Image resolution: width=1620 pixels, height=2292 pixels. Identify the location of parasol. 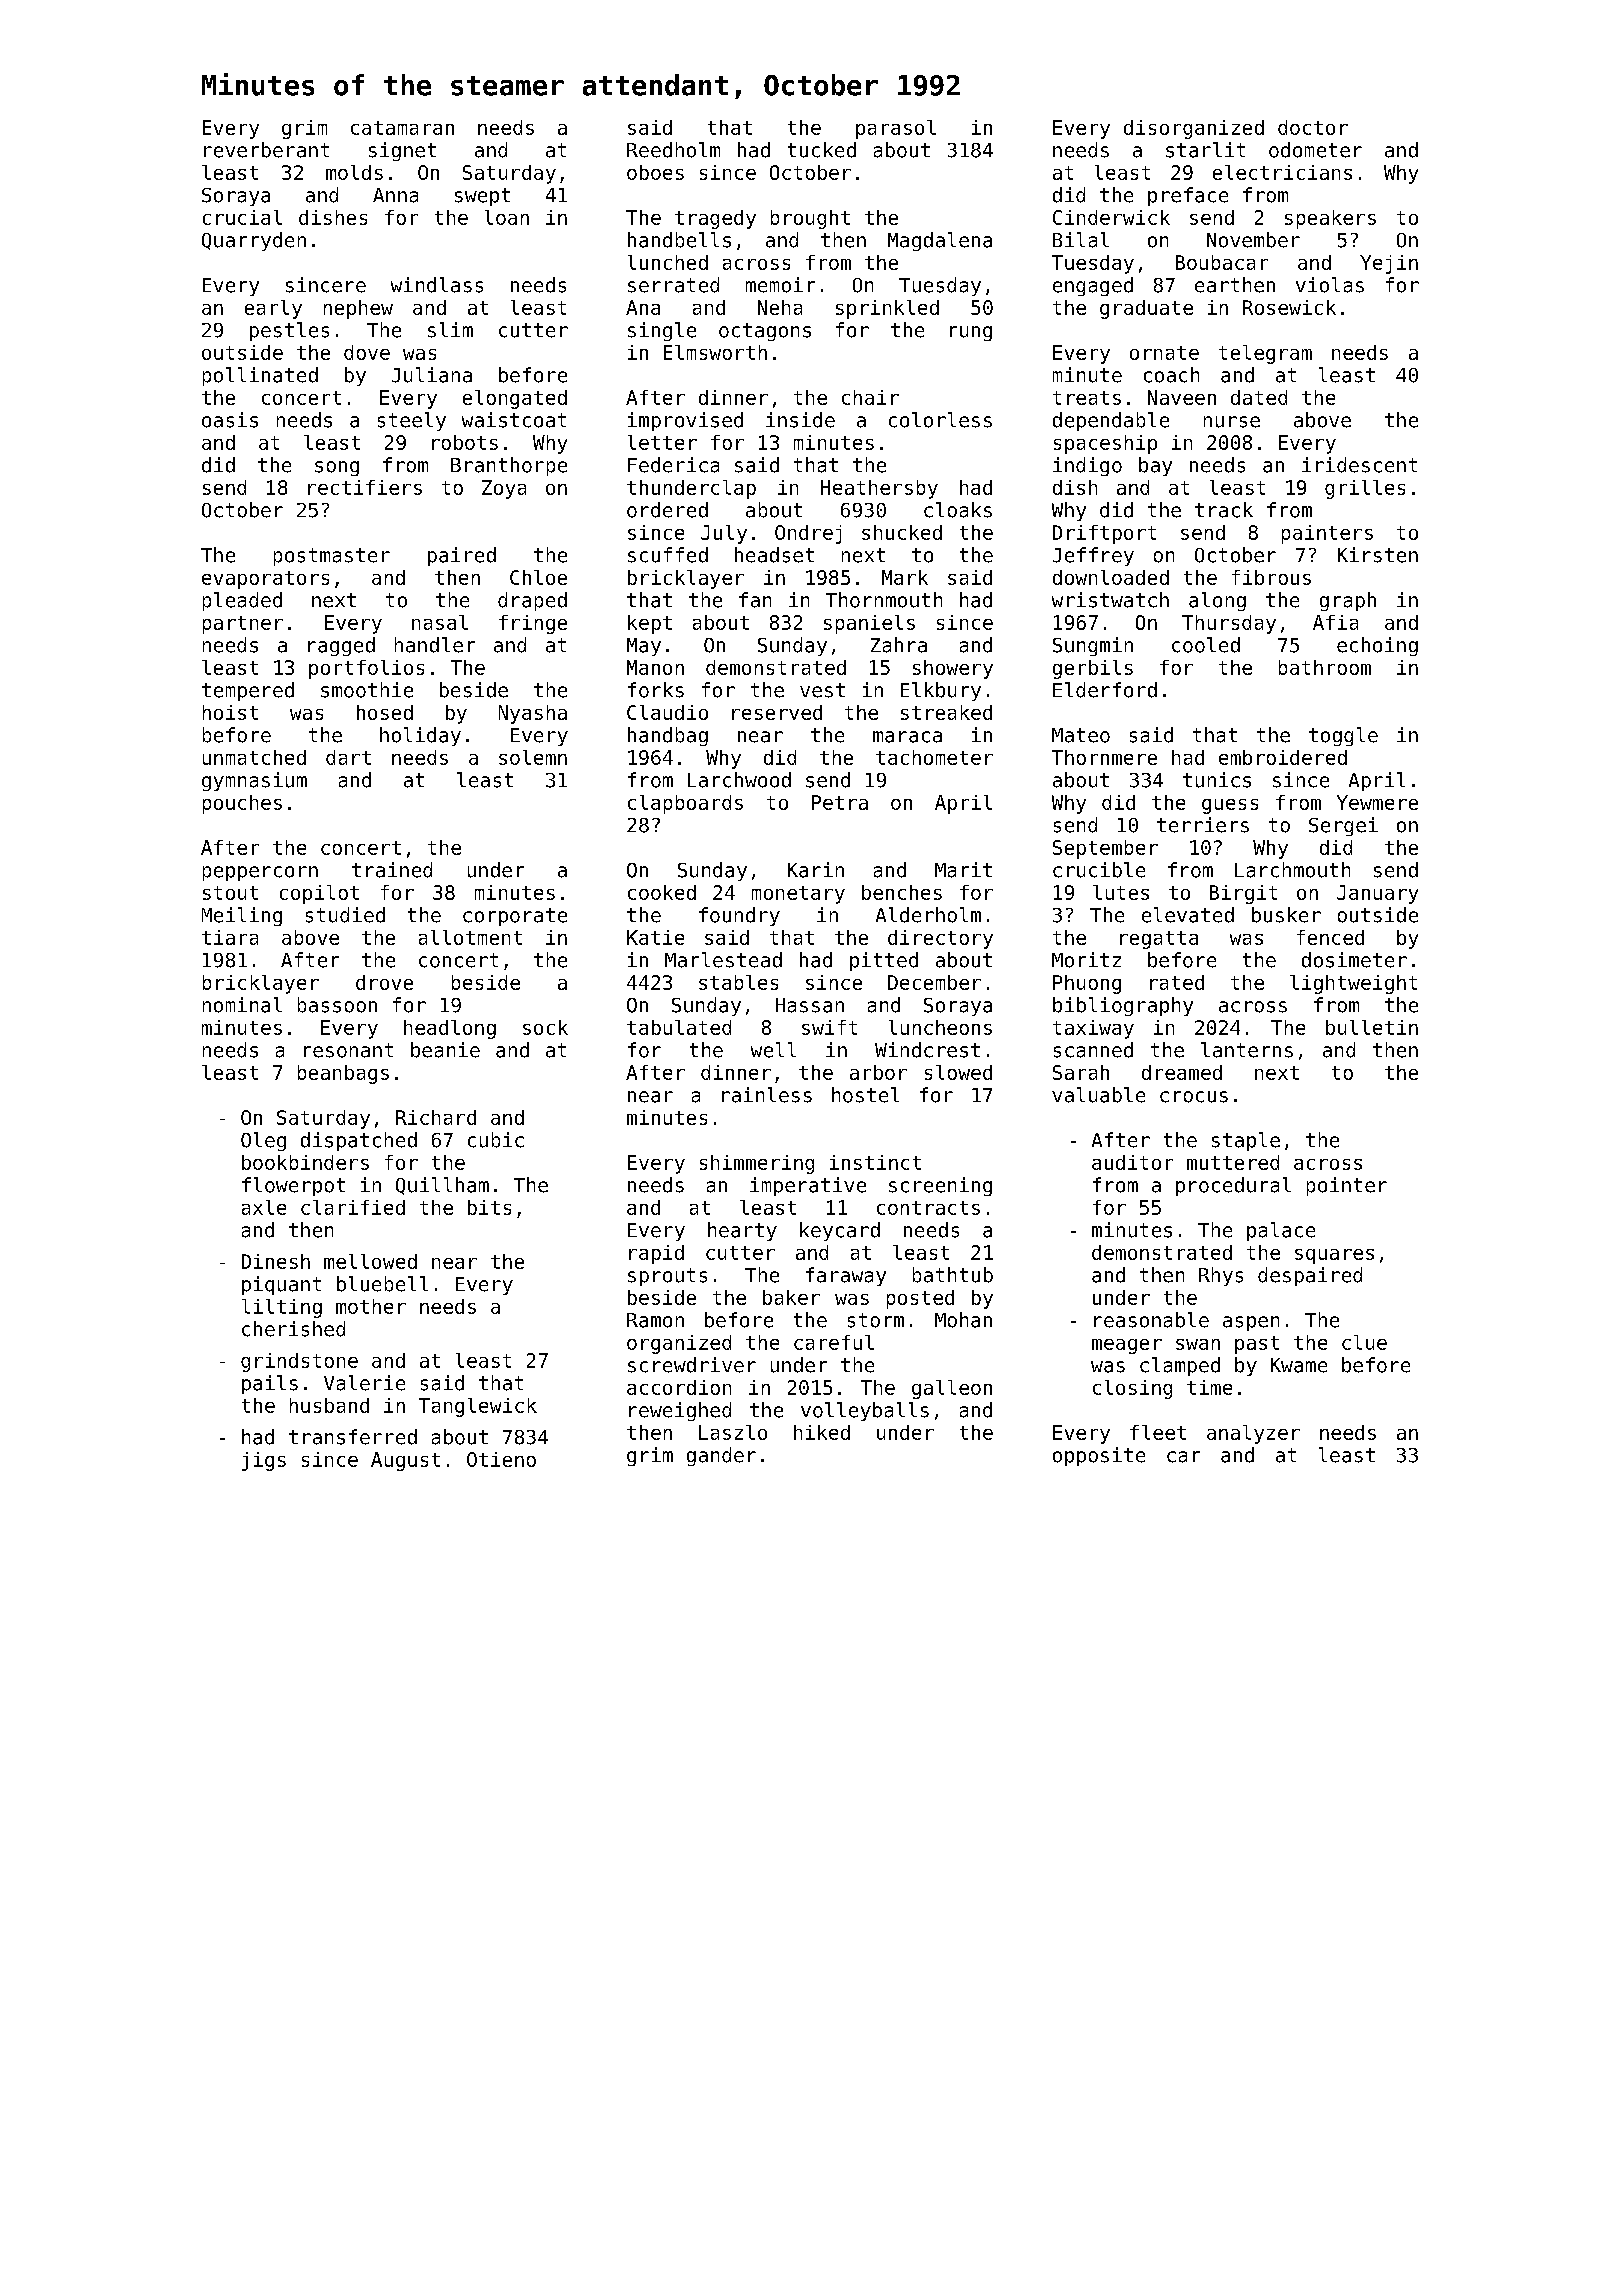
(896, 129).
